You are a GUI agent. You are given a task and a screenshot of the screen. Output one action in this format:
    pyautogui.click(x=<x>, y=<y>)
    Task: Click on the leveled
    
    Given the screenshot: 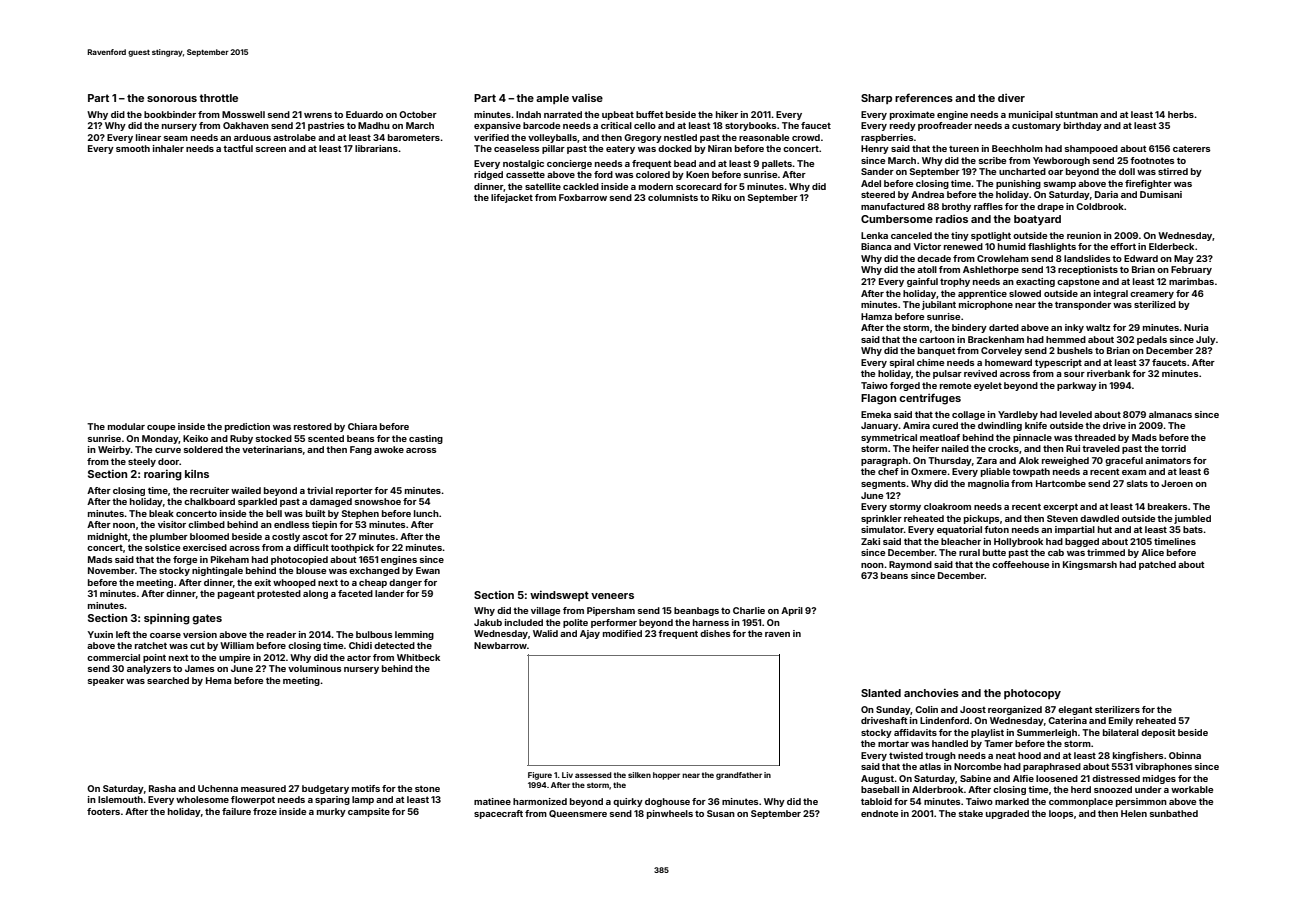 What is the action you would take?
    pyautogui.click(x=1076, y=414)
